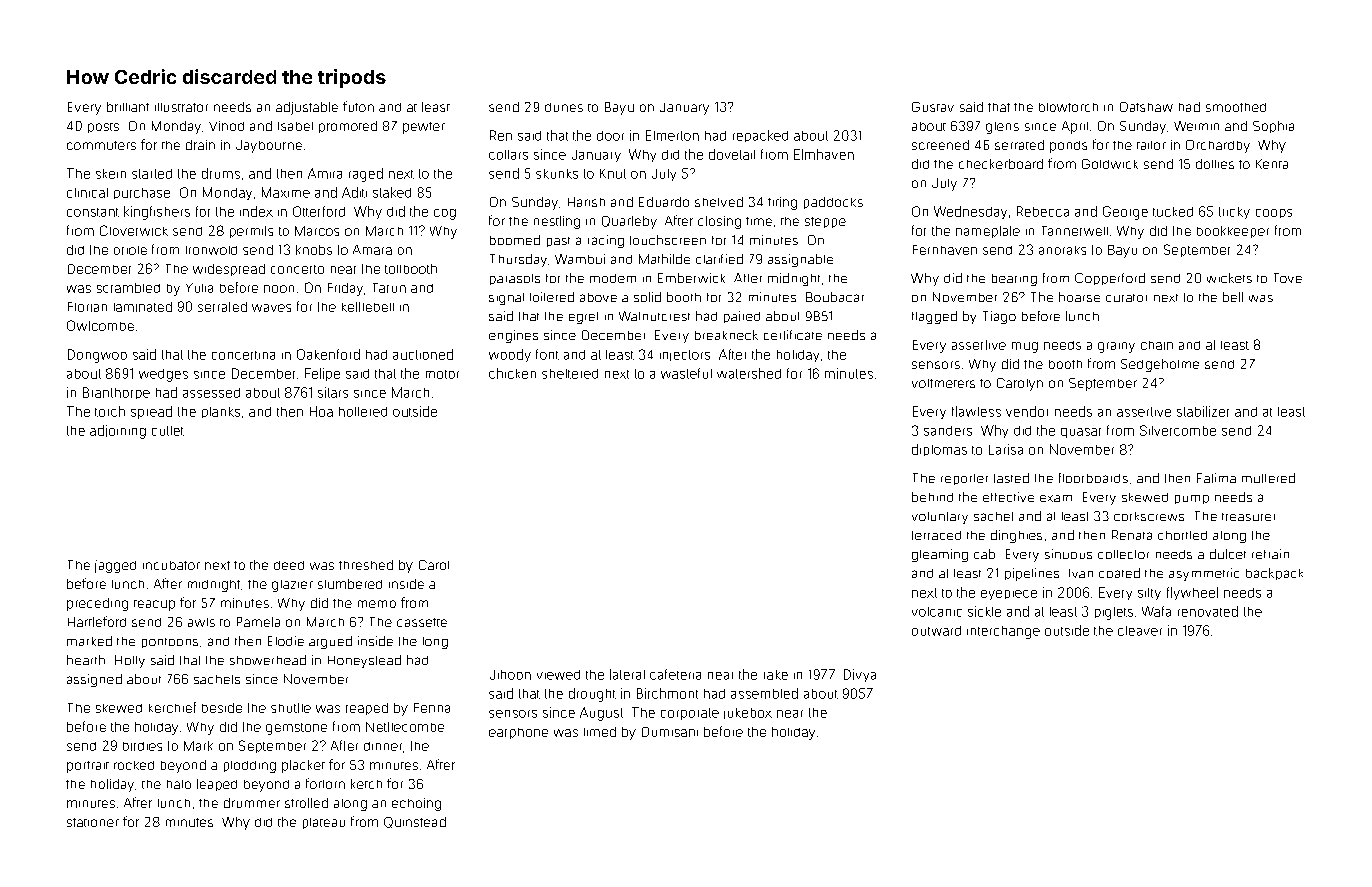  I want to click on Gustav, so click(933, 107).
